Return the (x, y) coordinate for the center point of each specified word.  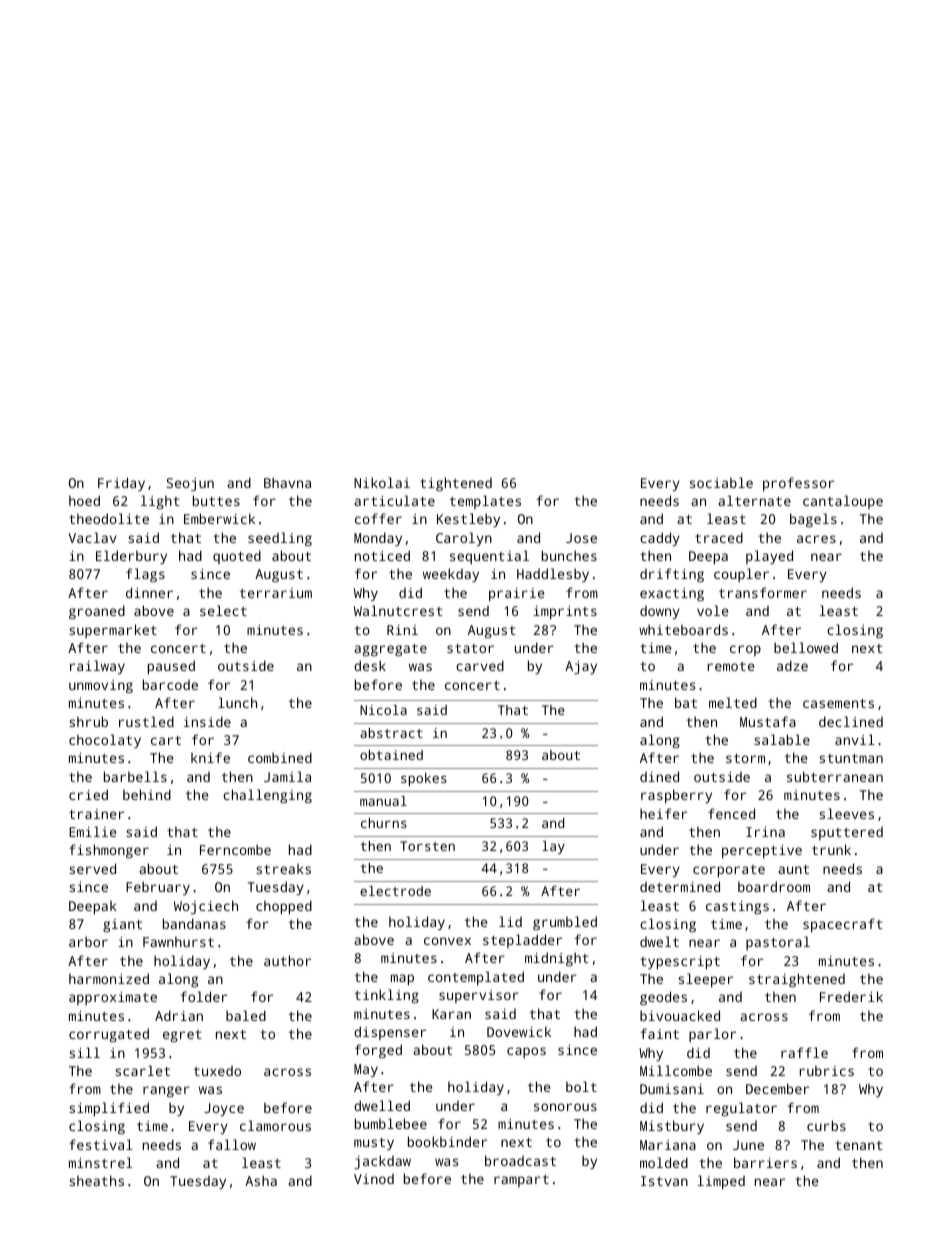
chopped (284, 907)
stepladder (522, 941)
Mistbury (672, 1127)
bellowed (806, 647)
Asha (261, 1180)
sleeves (846, 813)
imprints (565, 613)
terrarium (276, 593)
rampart (521, 1181)
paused (171, 667)
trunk (831, 849)
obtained (391, 755)
